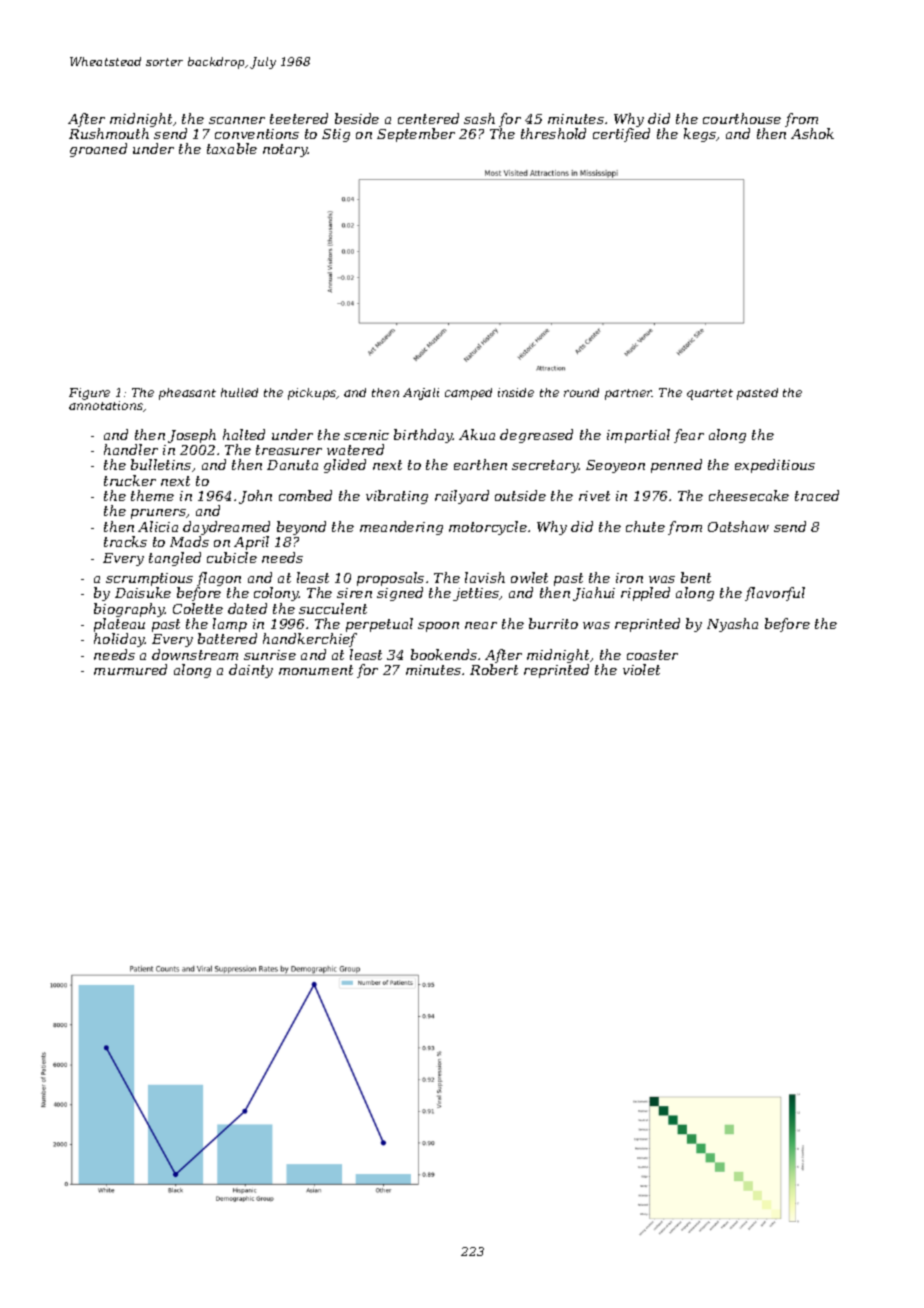 The width and height of the screenshot is (924, 1308). What do you see at coordinates (187, 394) in the screenshot?
I see `pheasant` at bounding box center [187, 394].
